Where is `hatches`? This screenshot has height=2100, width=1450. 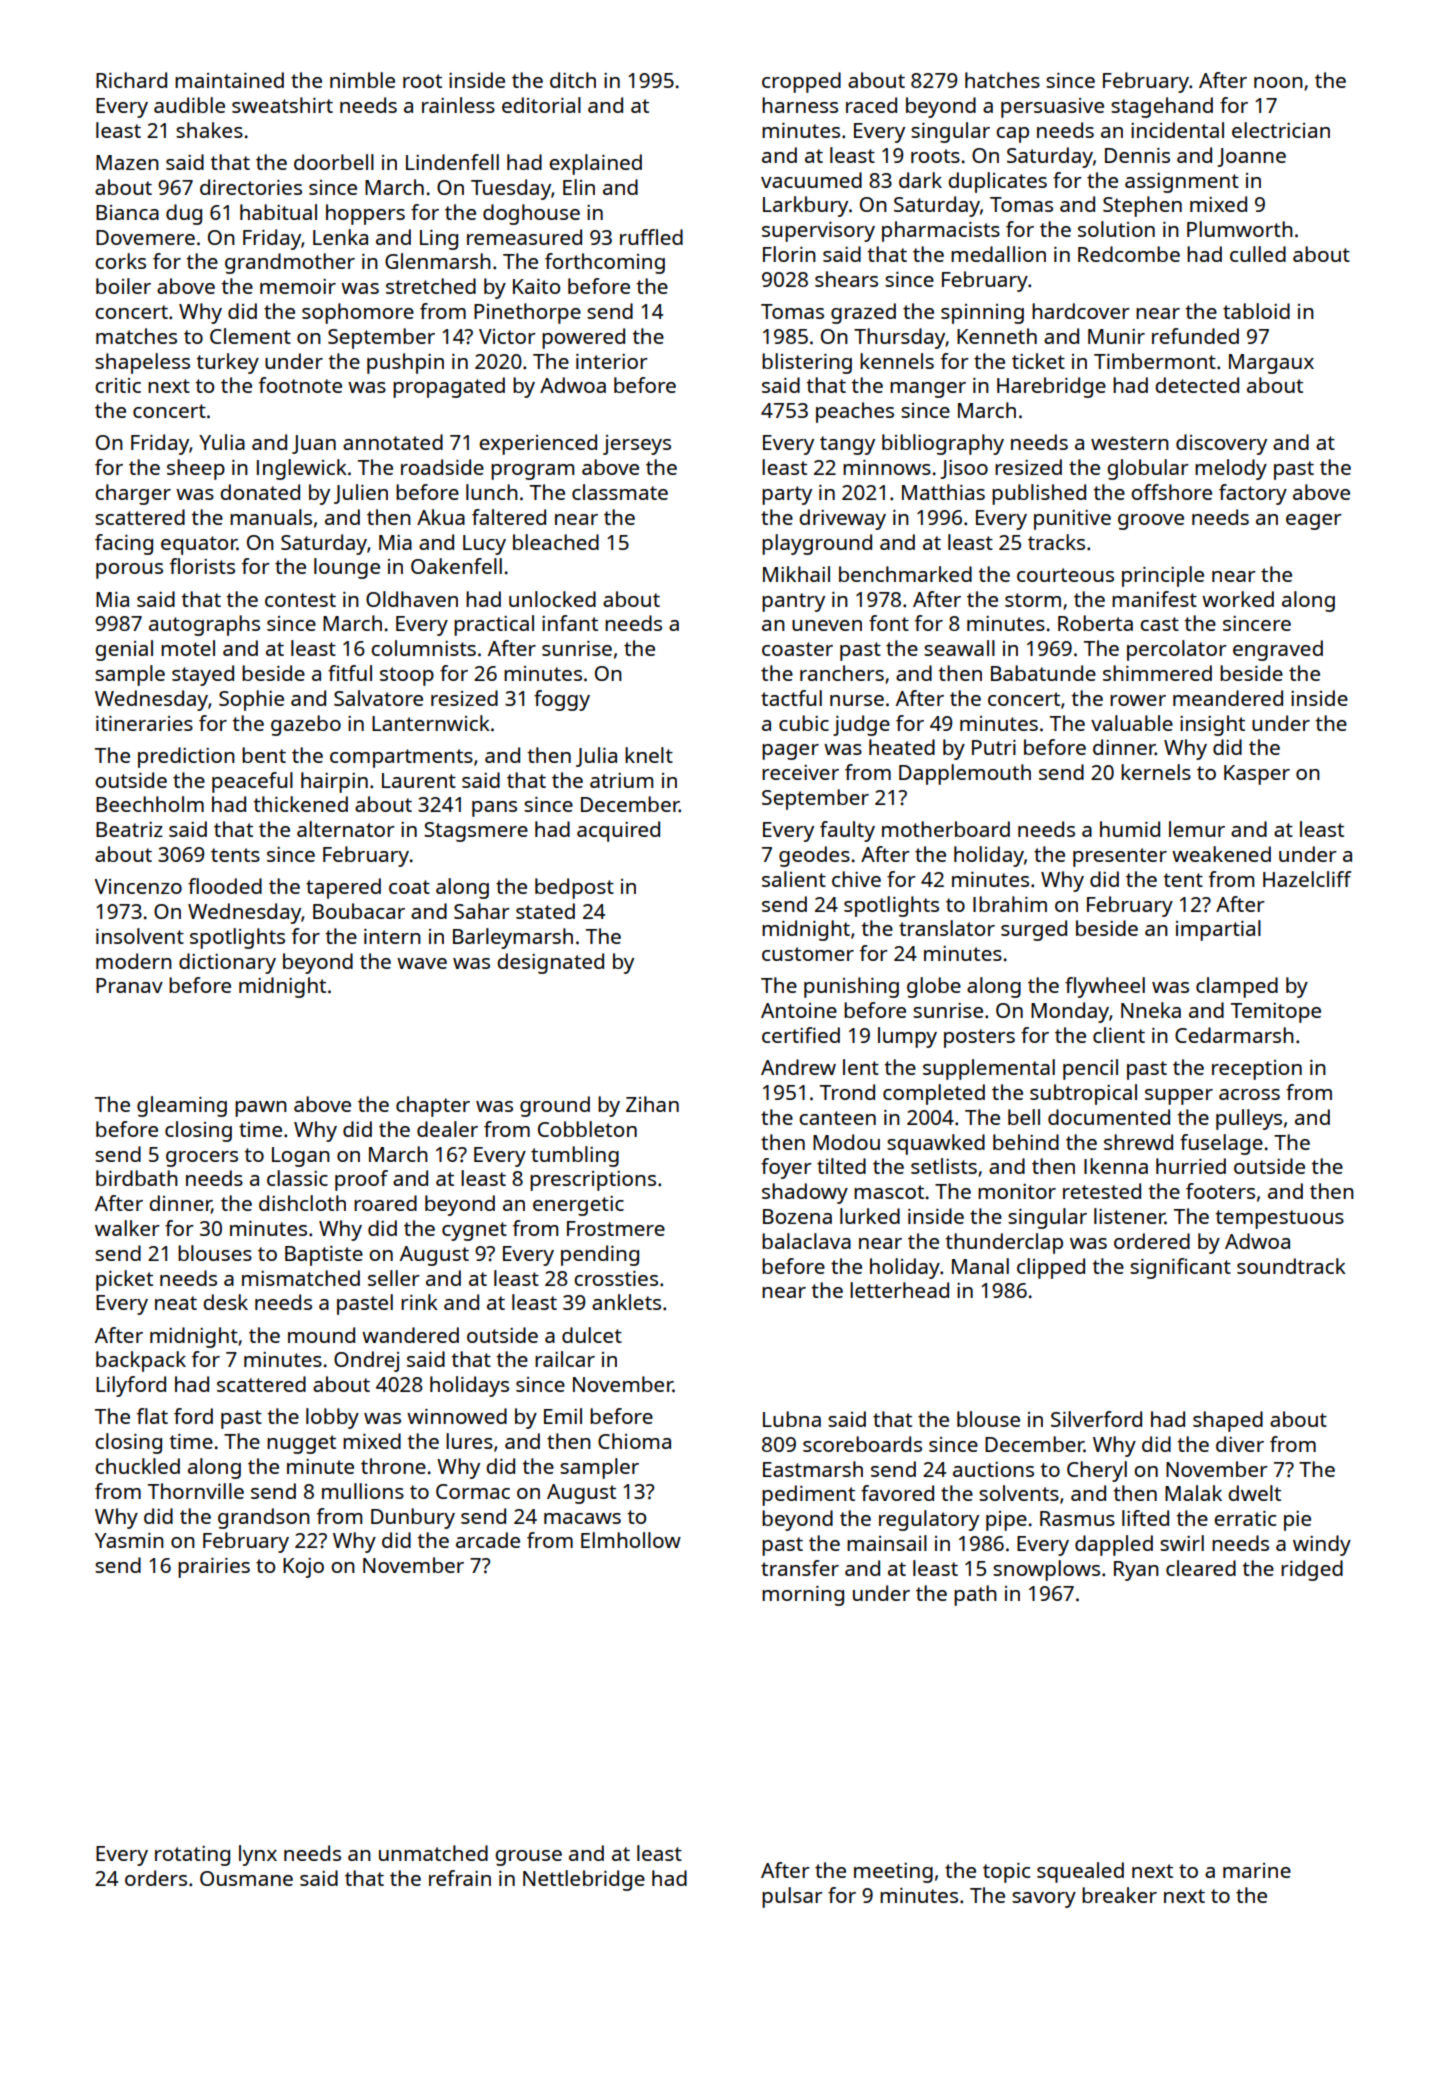 hatches is located at coordinates (1002, 80).
